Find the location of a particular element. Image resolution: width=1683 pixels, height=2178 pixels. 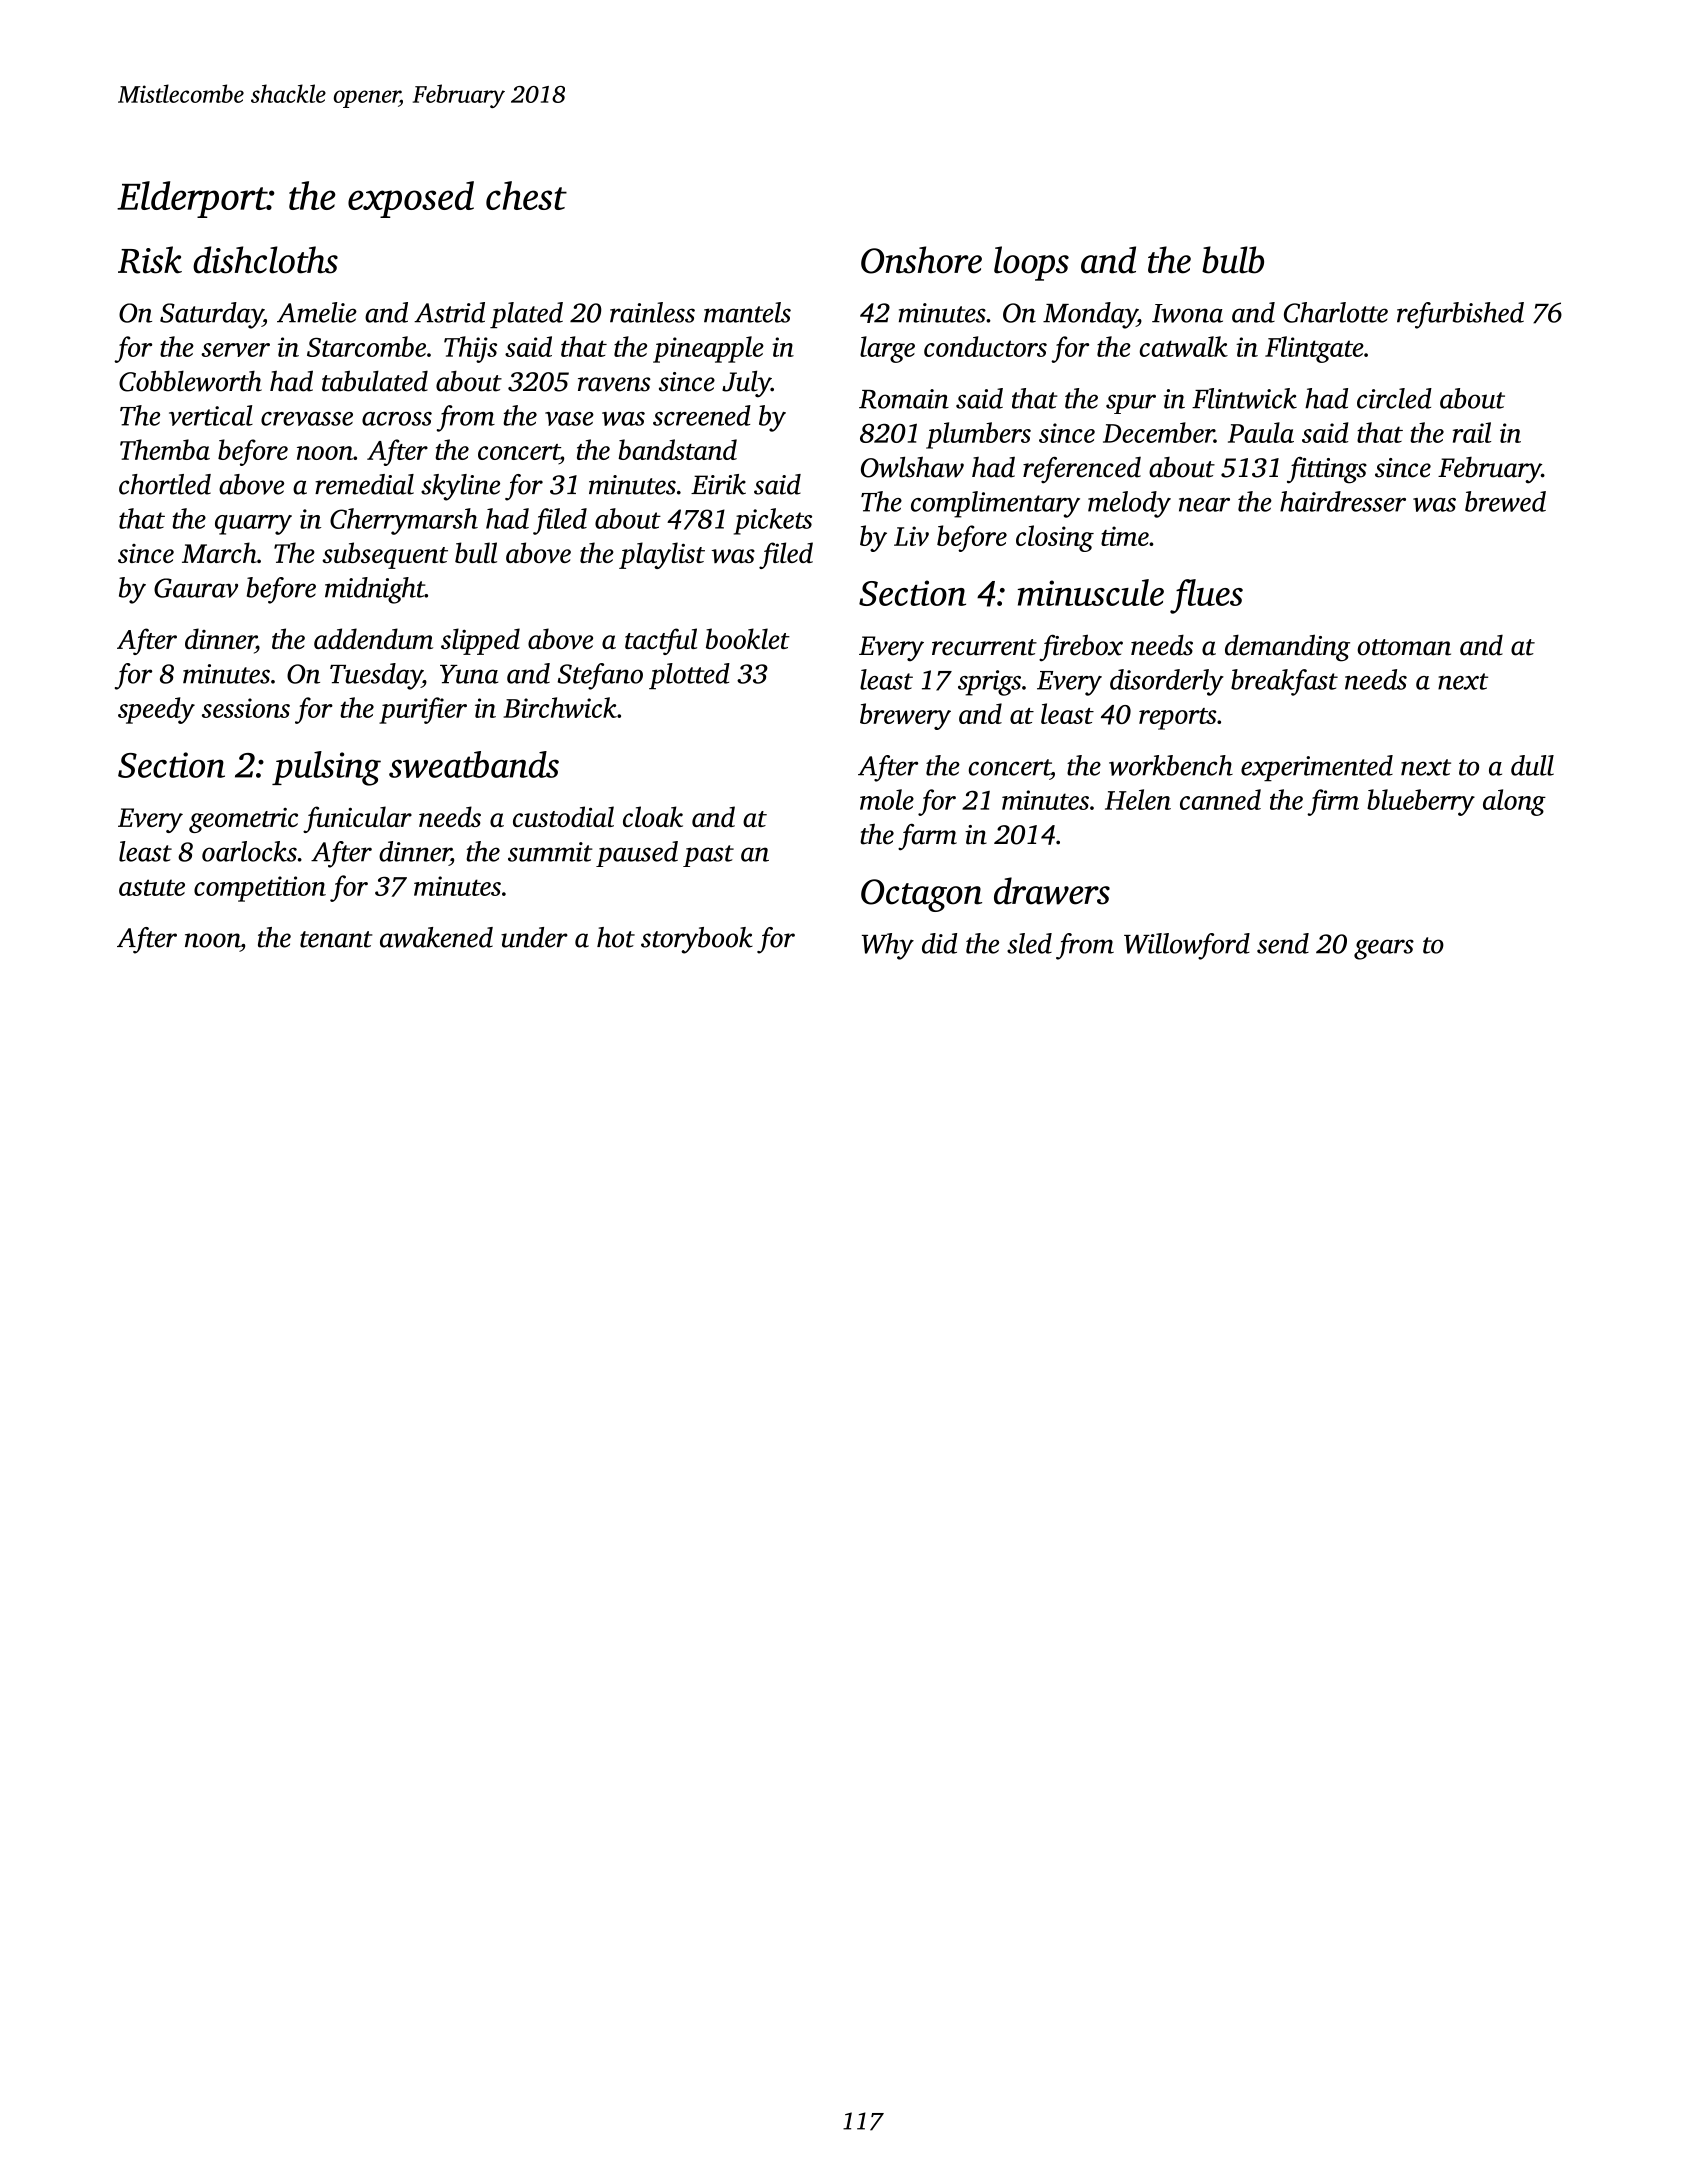

large is located at coordinates (887, 349).
